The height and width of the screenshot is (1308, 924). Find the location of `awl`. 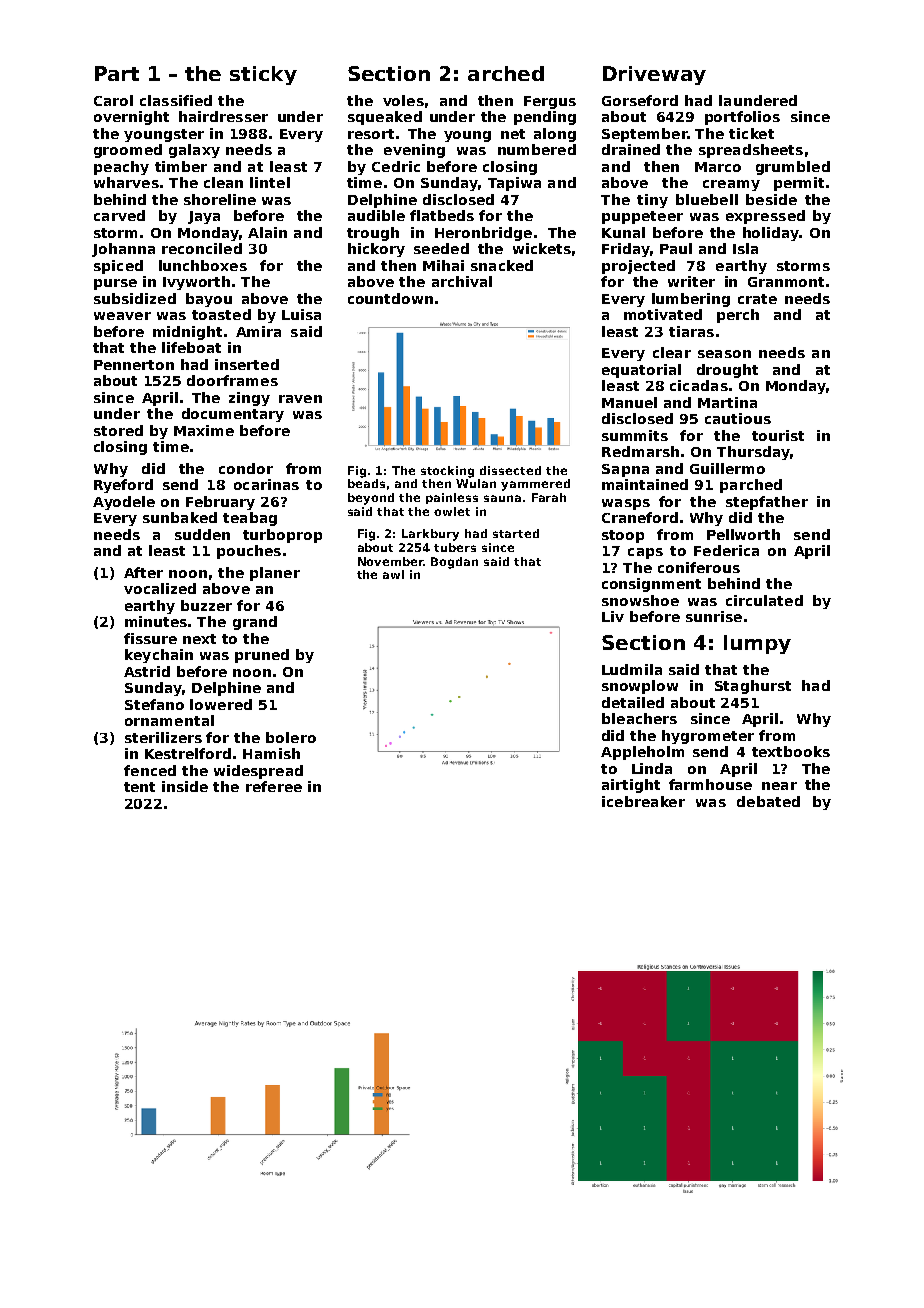

awl is located at coordinates (393, 574).
